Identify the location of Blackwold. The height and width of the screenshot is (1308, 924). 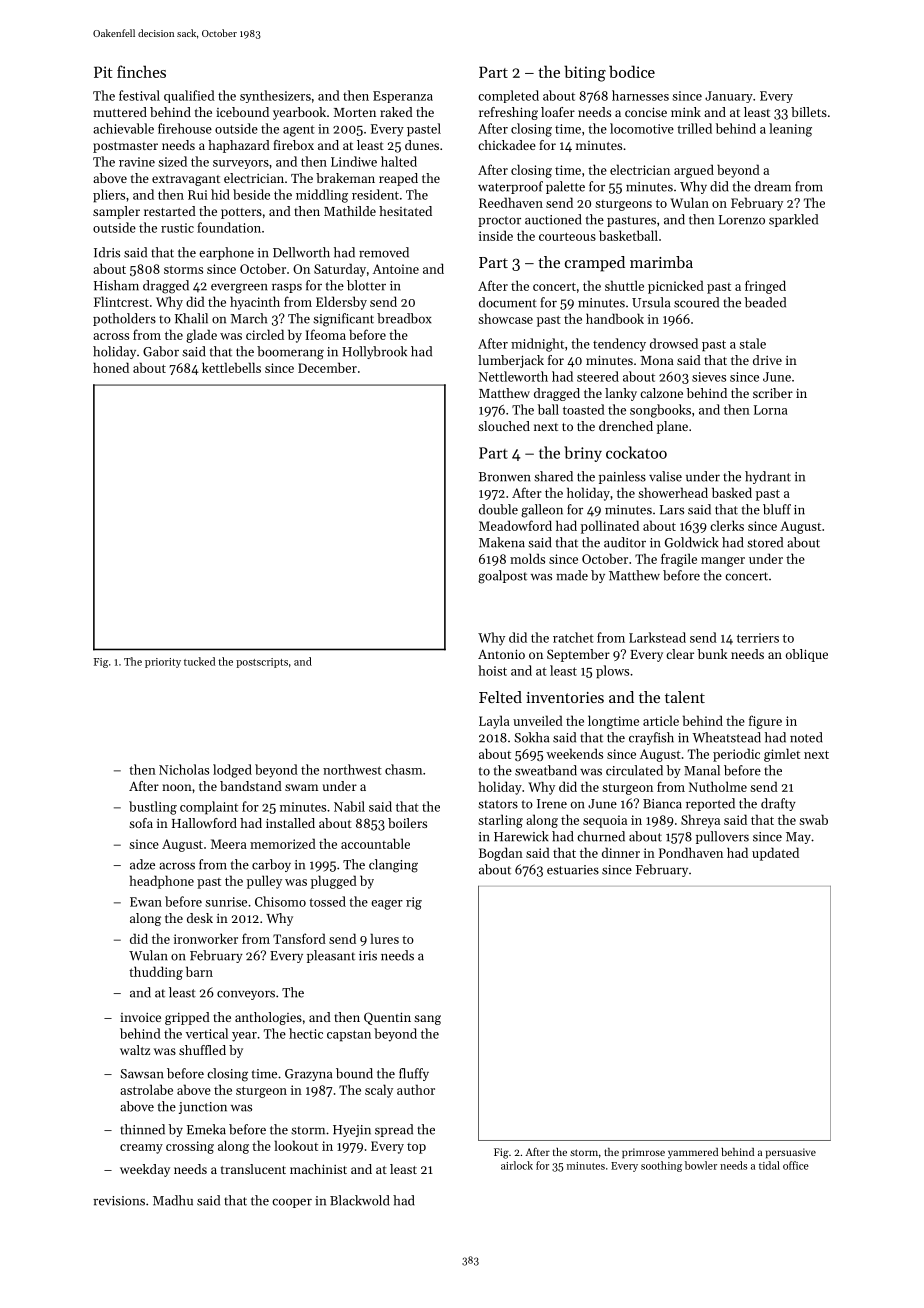
(360, 1200).
